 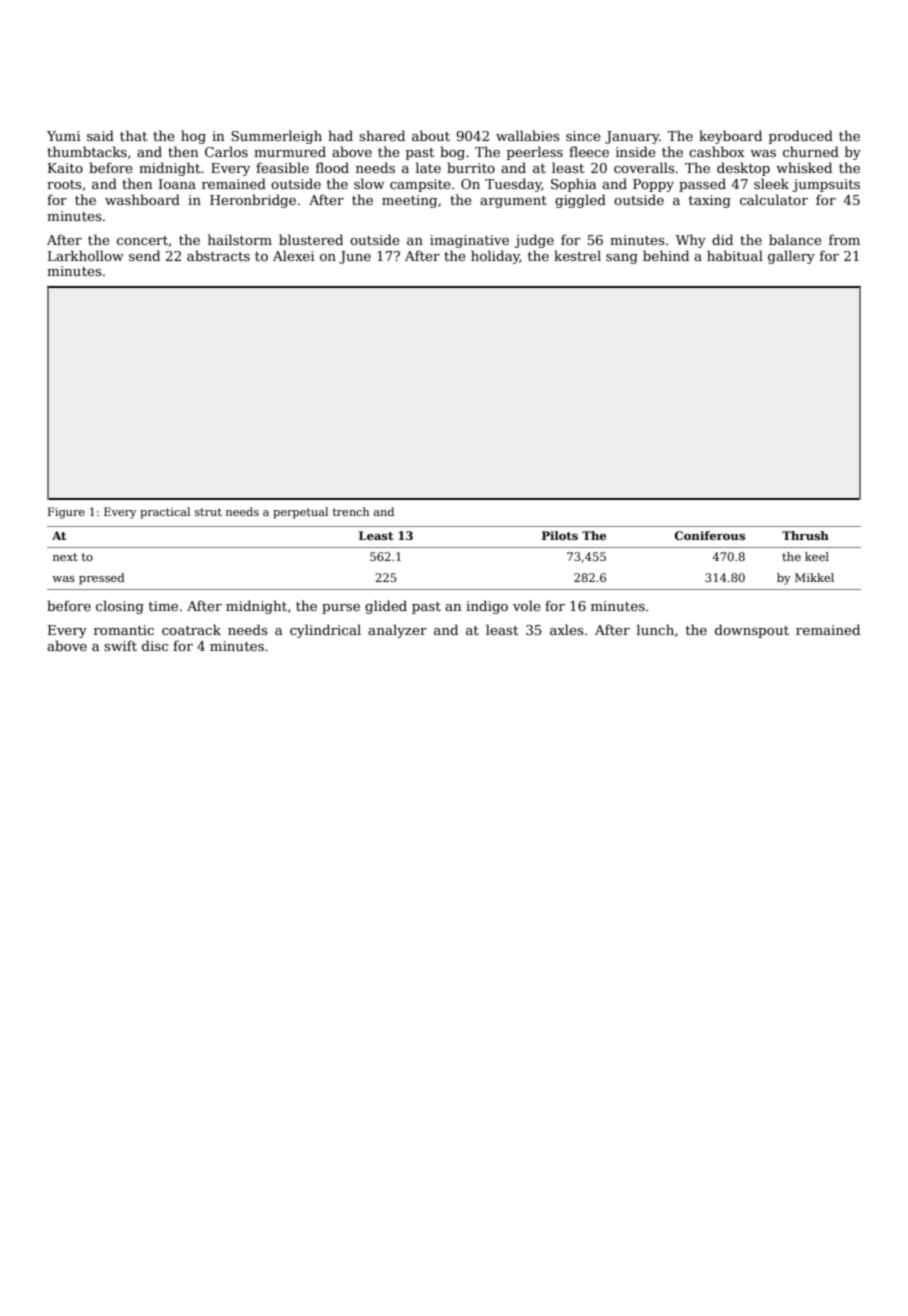 I want to click on trench, so click(x=351, y=511).
